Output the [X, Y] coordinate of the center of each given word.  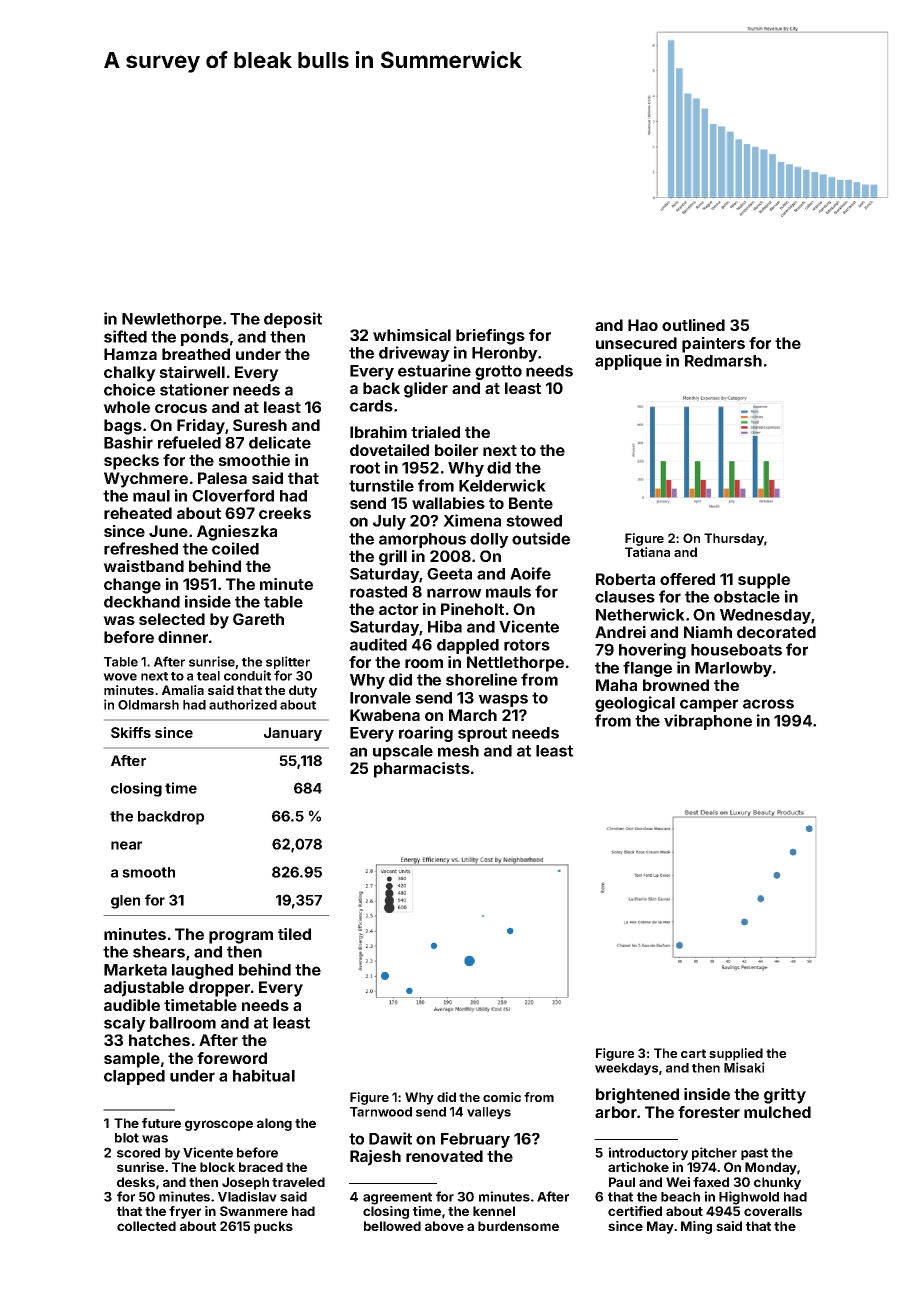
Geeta [449, 574]
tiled [294, 934]
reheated [138, 513]
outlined [693, 325]
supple [764, 581]
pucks [273, 1227]
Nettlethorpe [515, 664]
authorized [243, 704]
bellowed [392, 1226]
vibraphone [708, 722]
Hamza [130, 354]
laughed [202, 971]
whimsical [412, 335]
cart [693, 1053]
